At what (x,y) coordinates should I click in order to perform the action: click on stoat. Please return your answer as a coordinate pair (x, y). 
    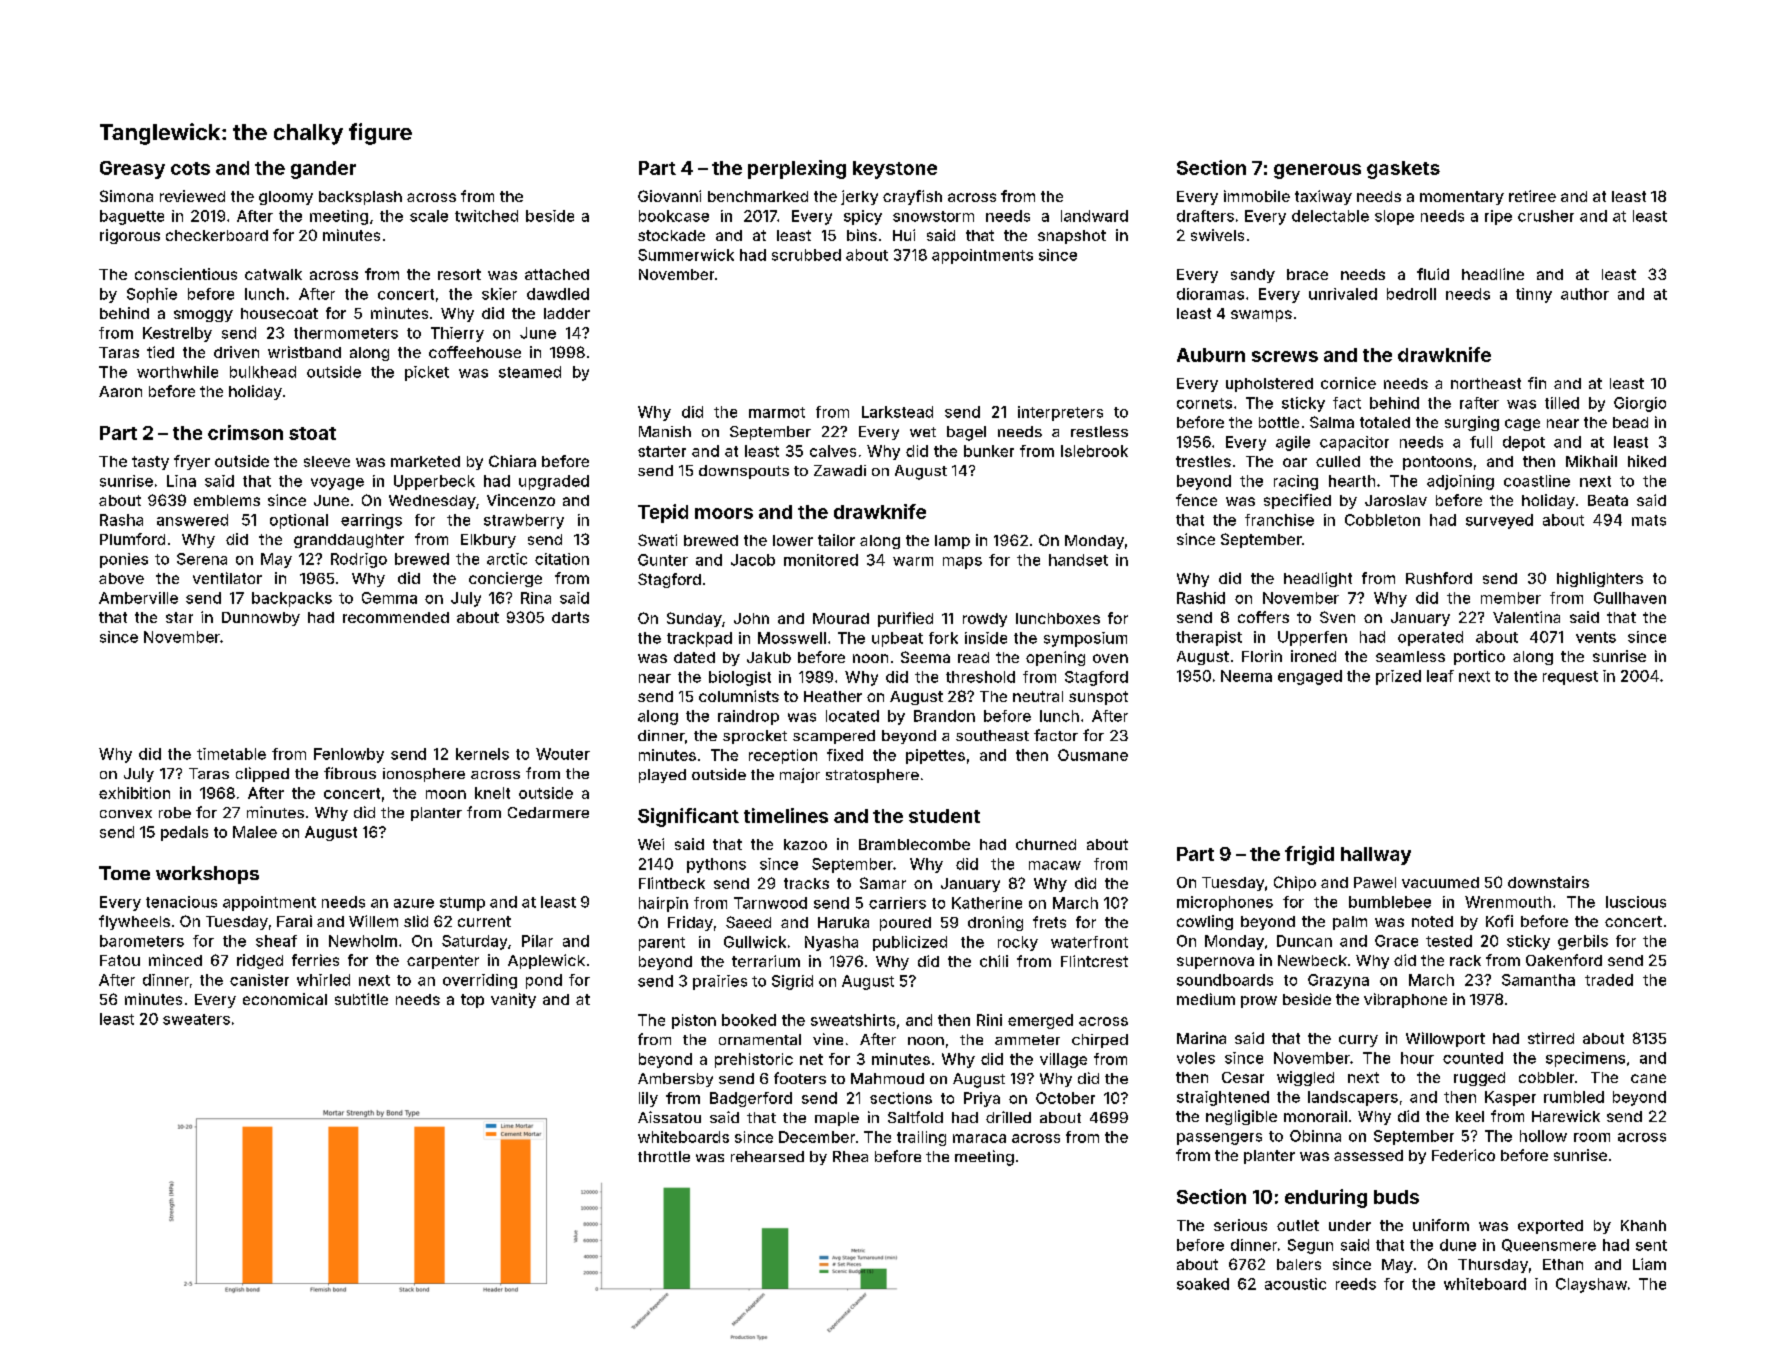
    Looking at the image, I should click on (312, 433).
